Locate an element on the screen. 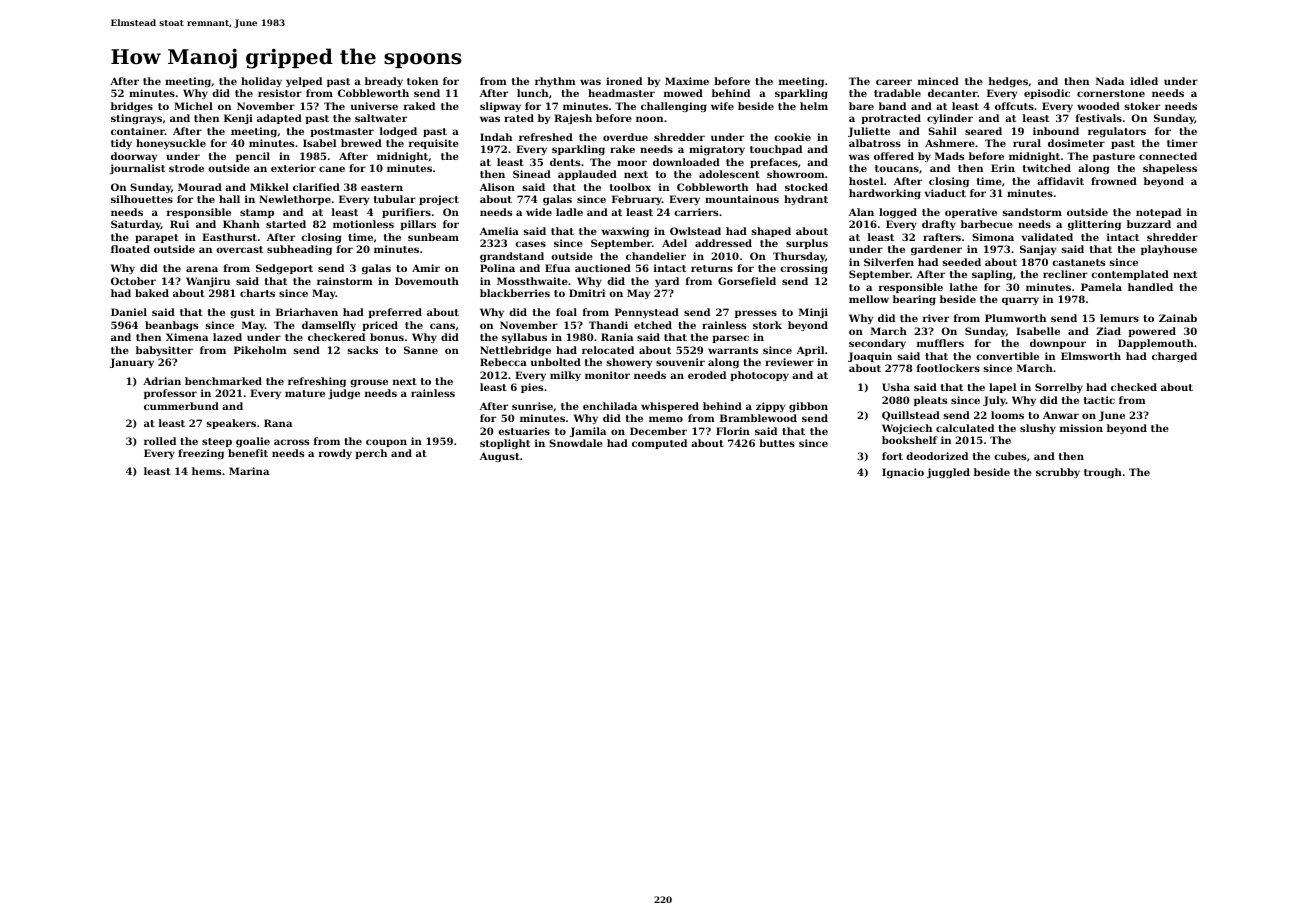  coupon is located at coordinates (386, 443).
